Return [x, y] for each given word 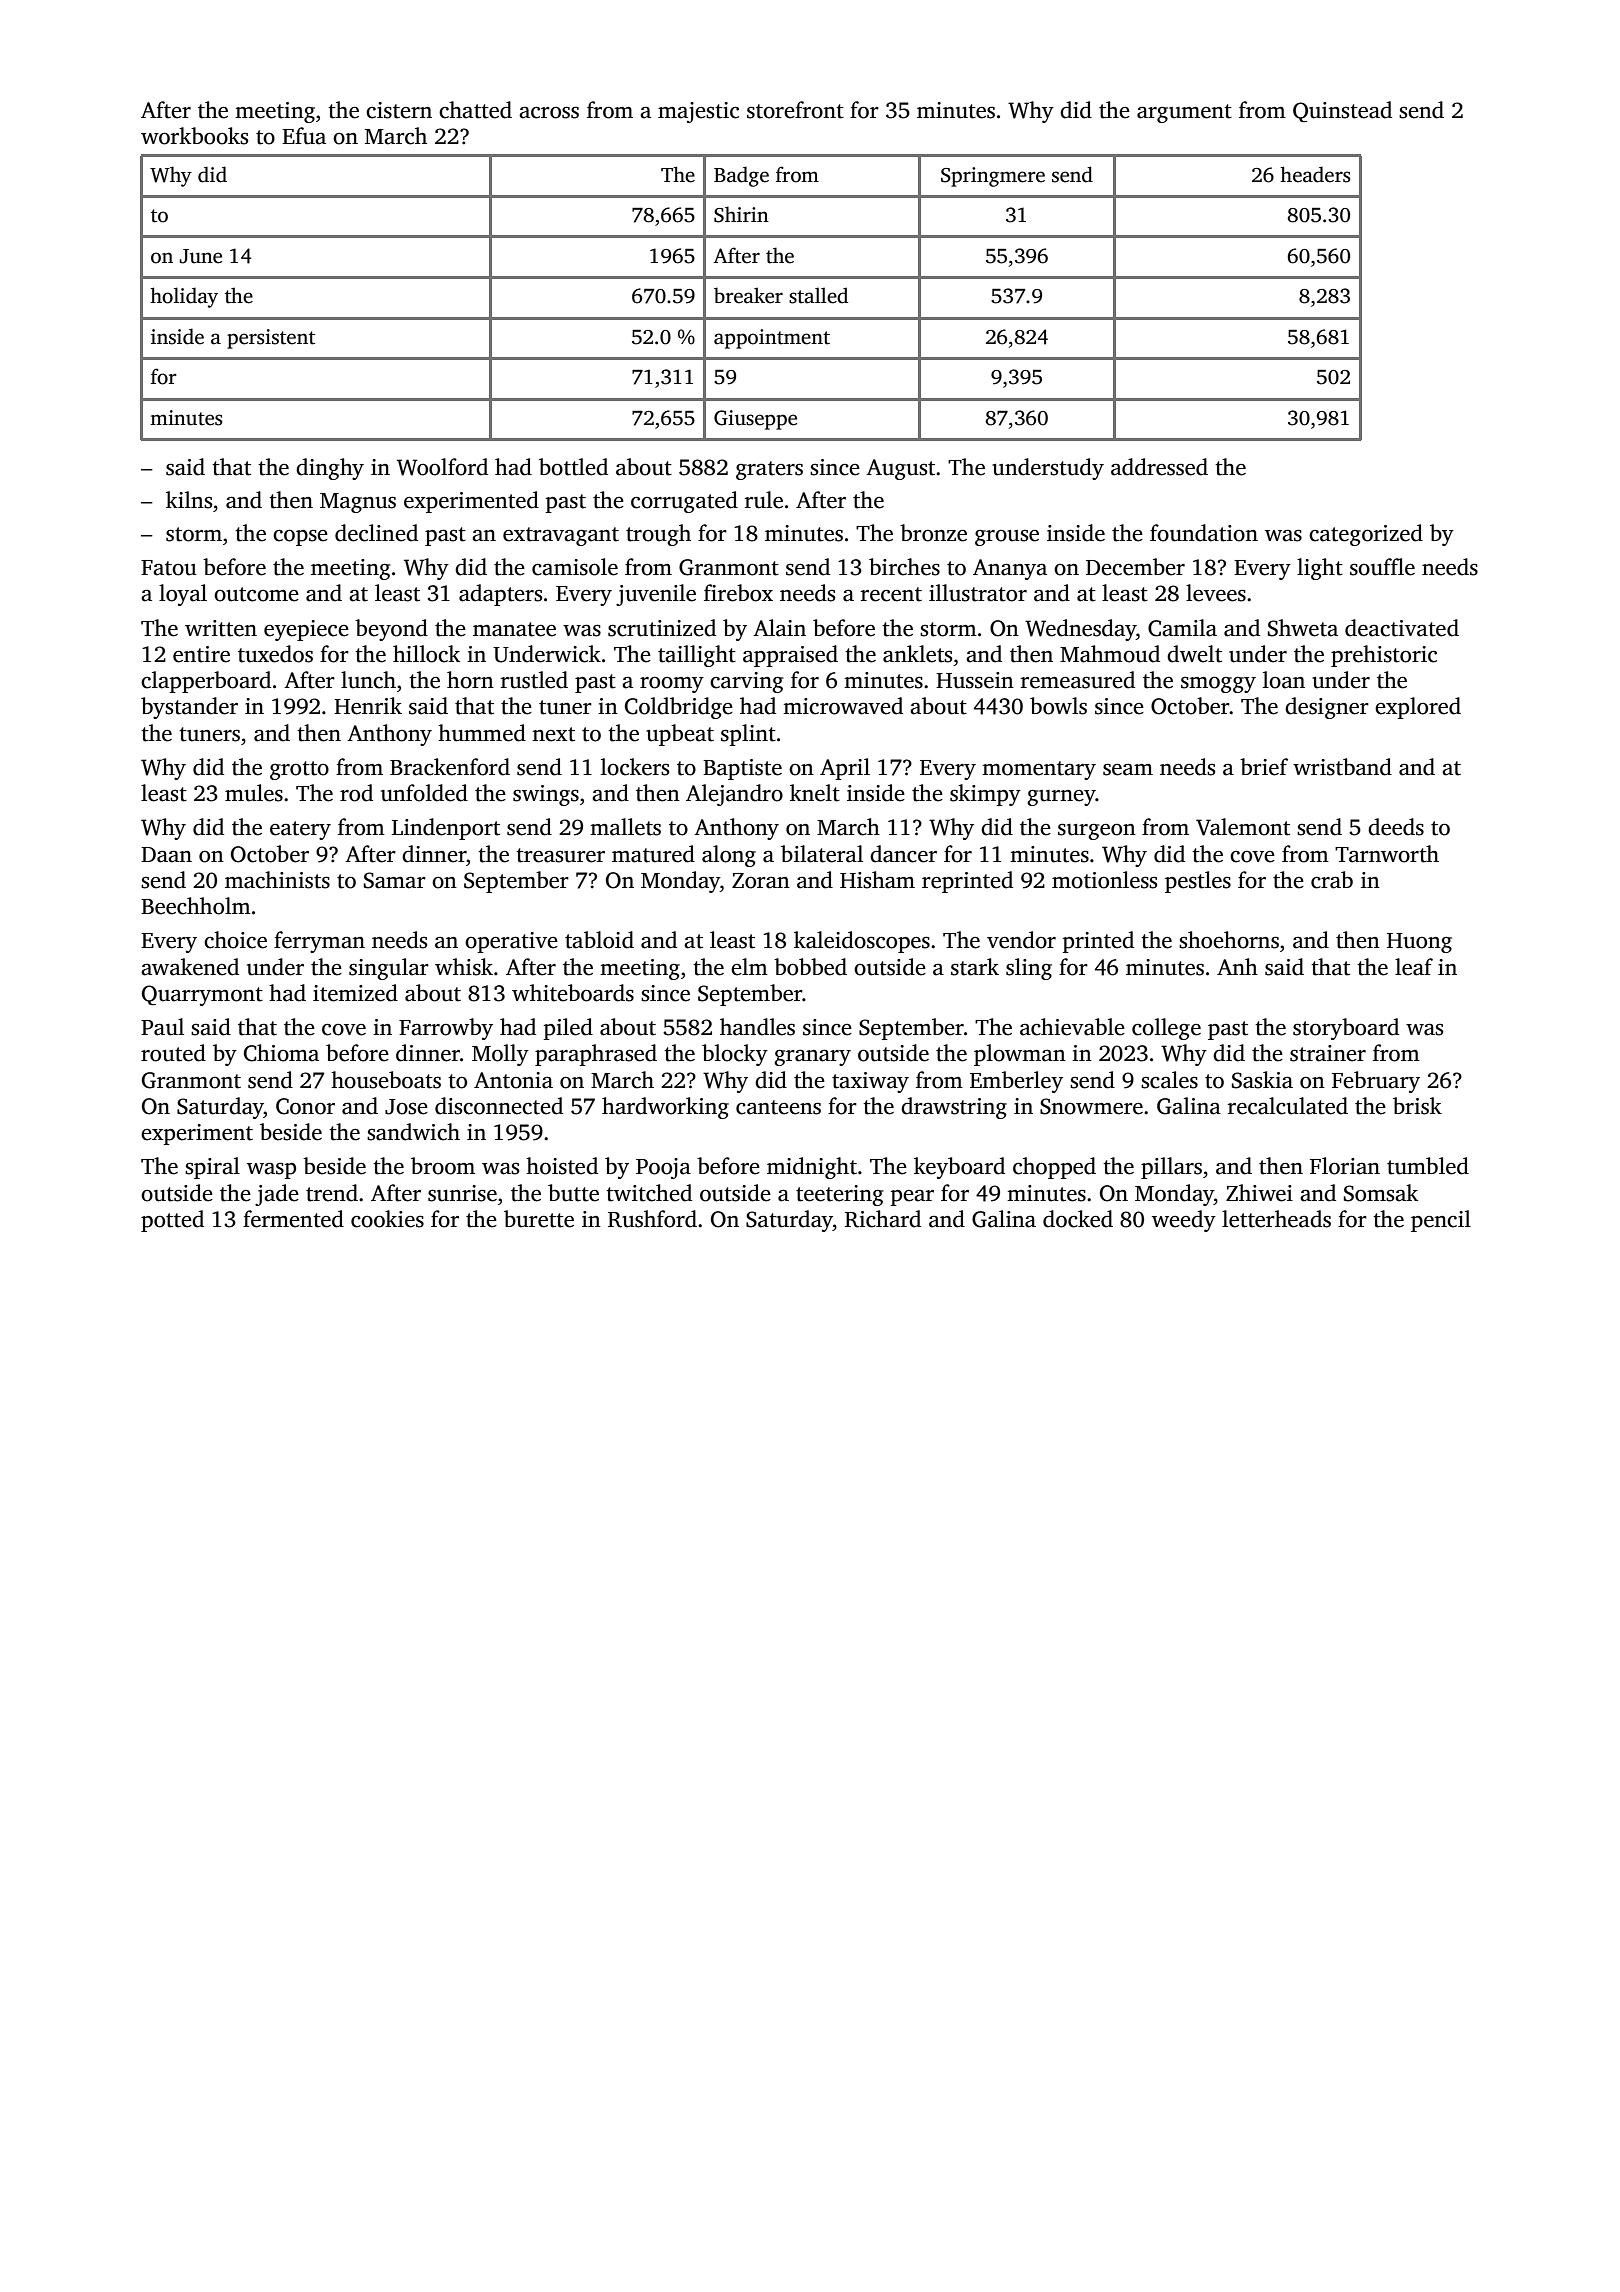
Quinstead [1342, 111]
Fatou [169, 568]
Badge [741, 176]
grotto [299, 770]
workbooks [194, 136]
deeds [1396, 827]
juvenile [656, 595]
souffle [1382, 567]
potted [172, 1221]
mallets [625, 827]
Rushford [652, 1219]
